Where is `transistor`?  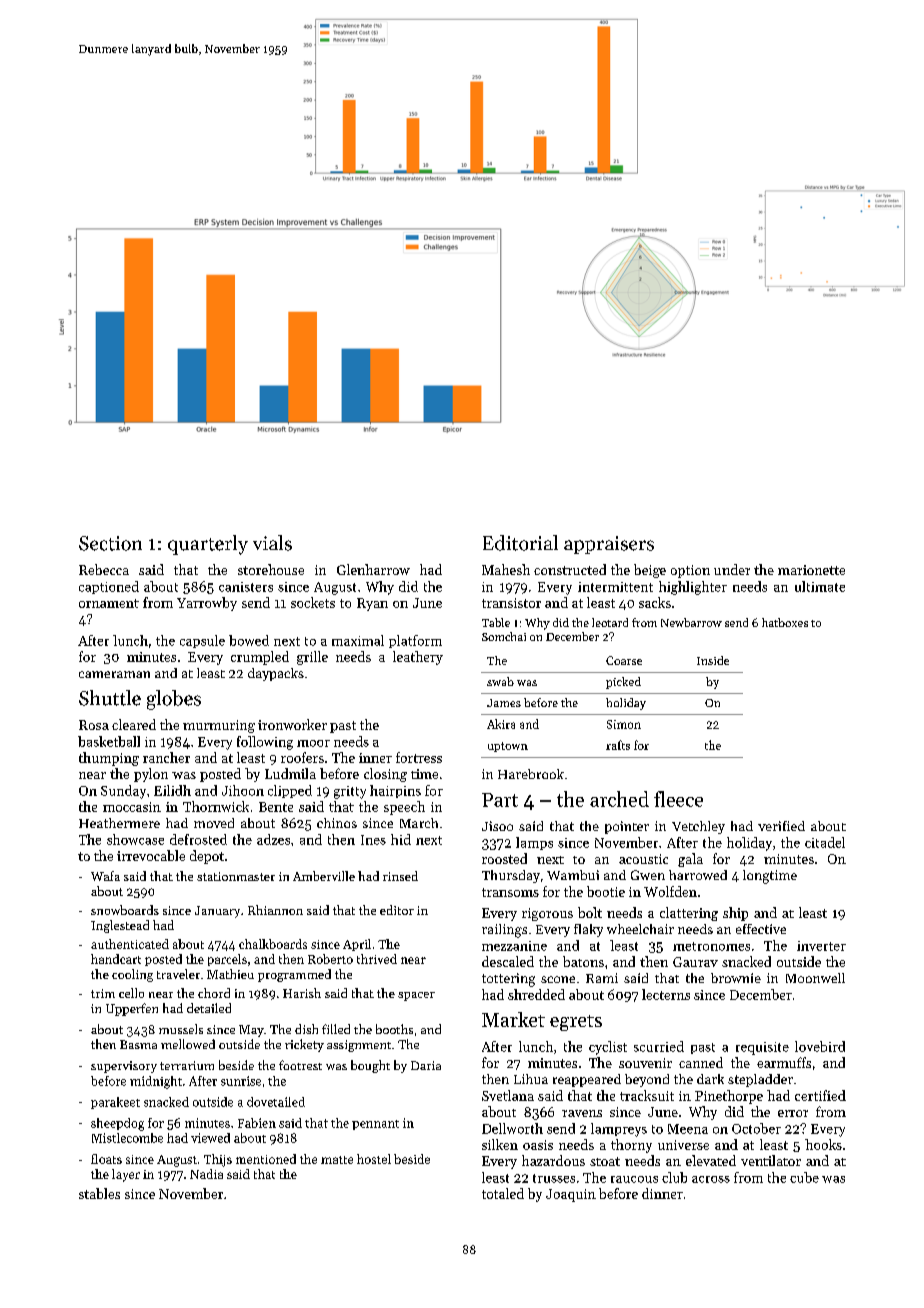 transistor is located at coordinates (511, 603).
